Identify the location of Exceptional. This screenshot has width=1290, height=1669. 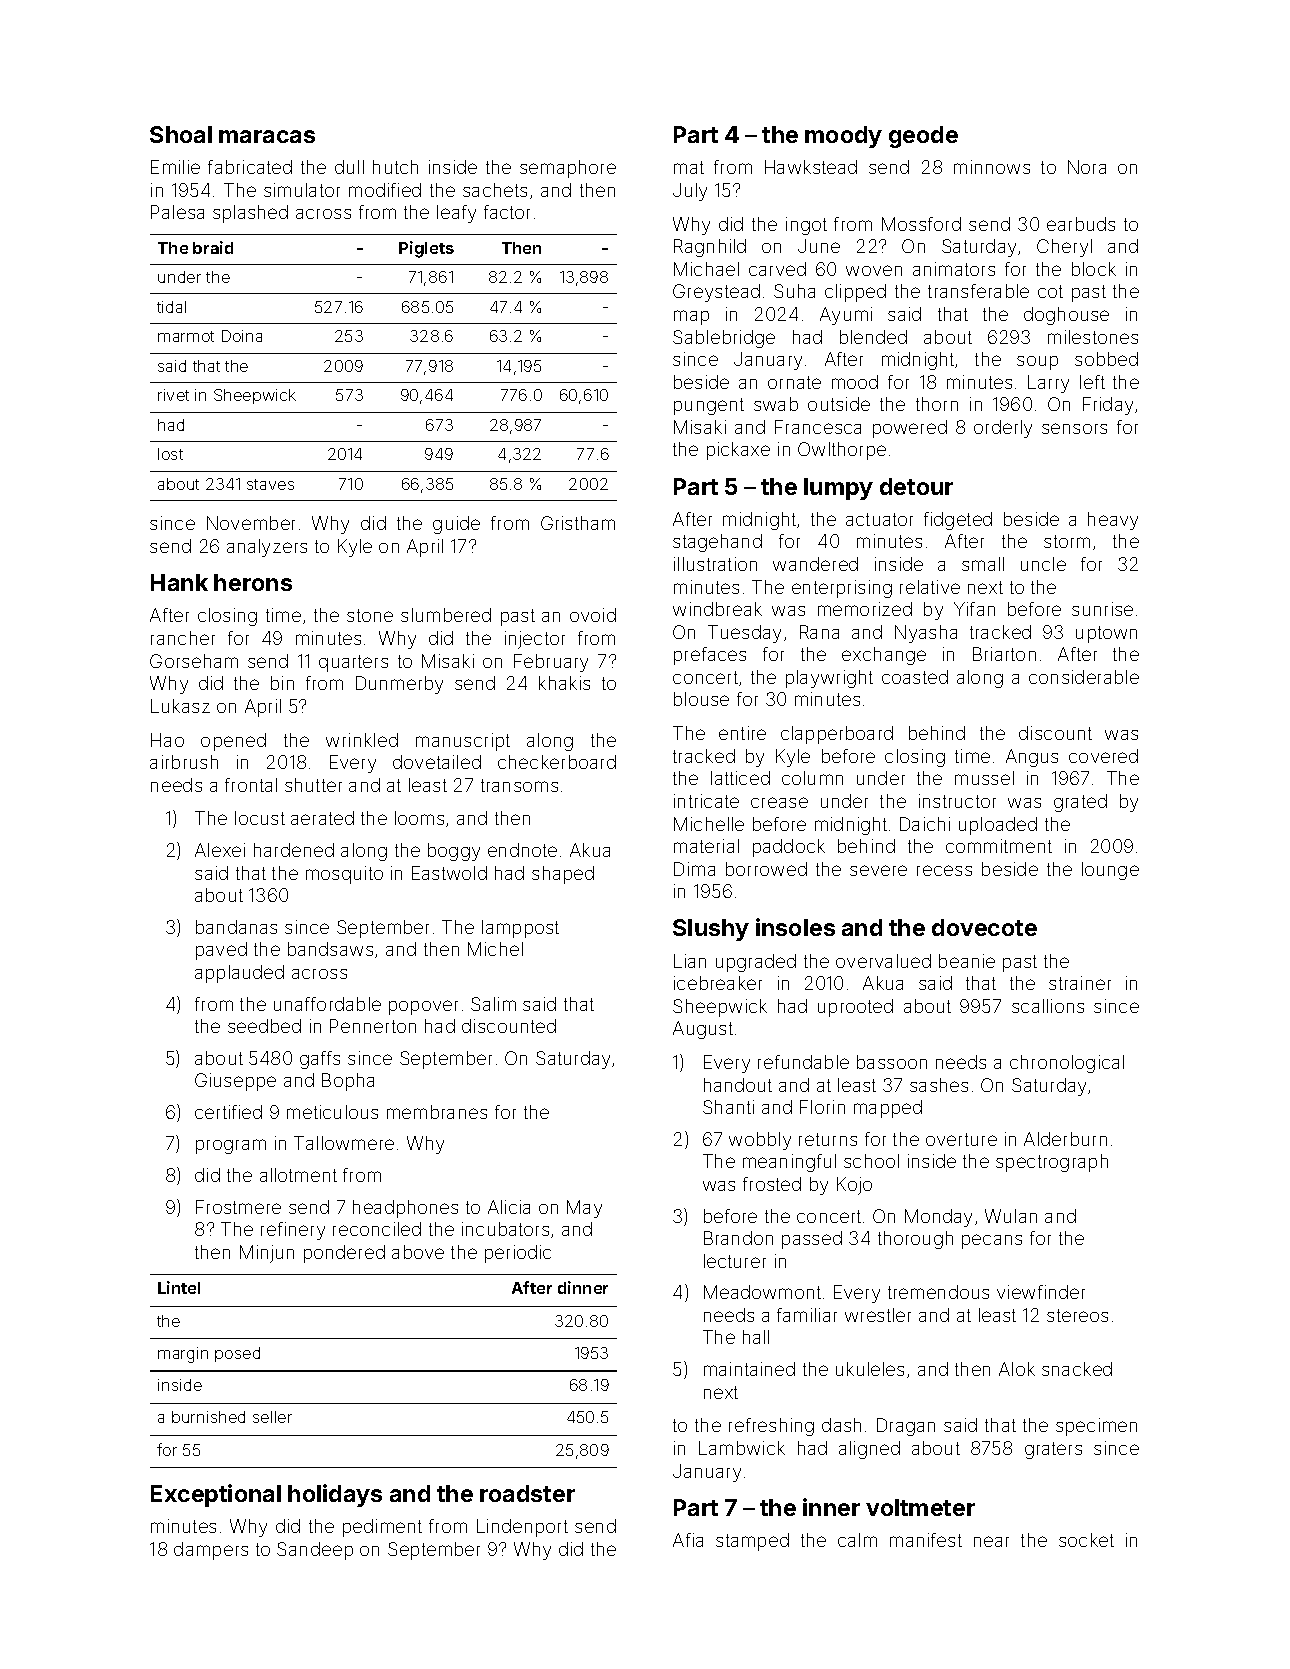
(216, 1495).
